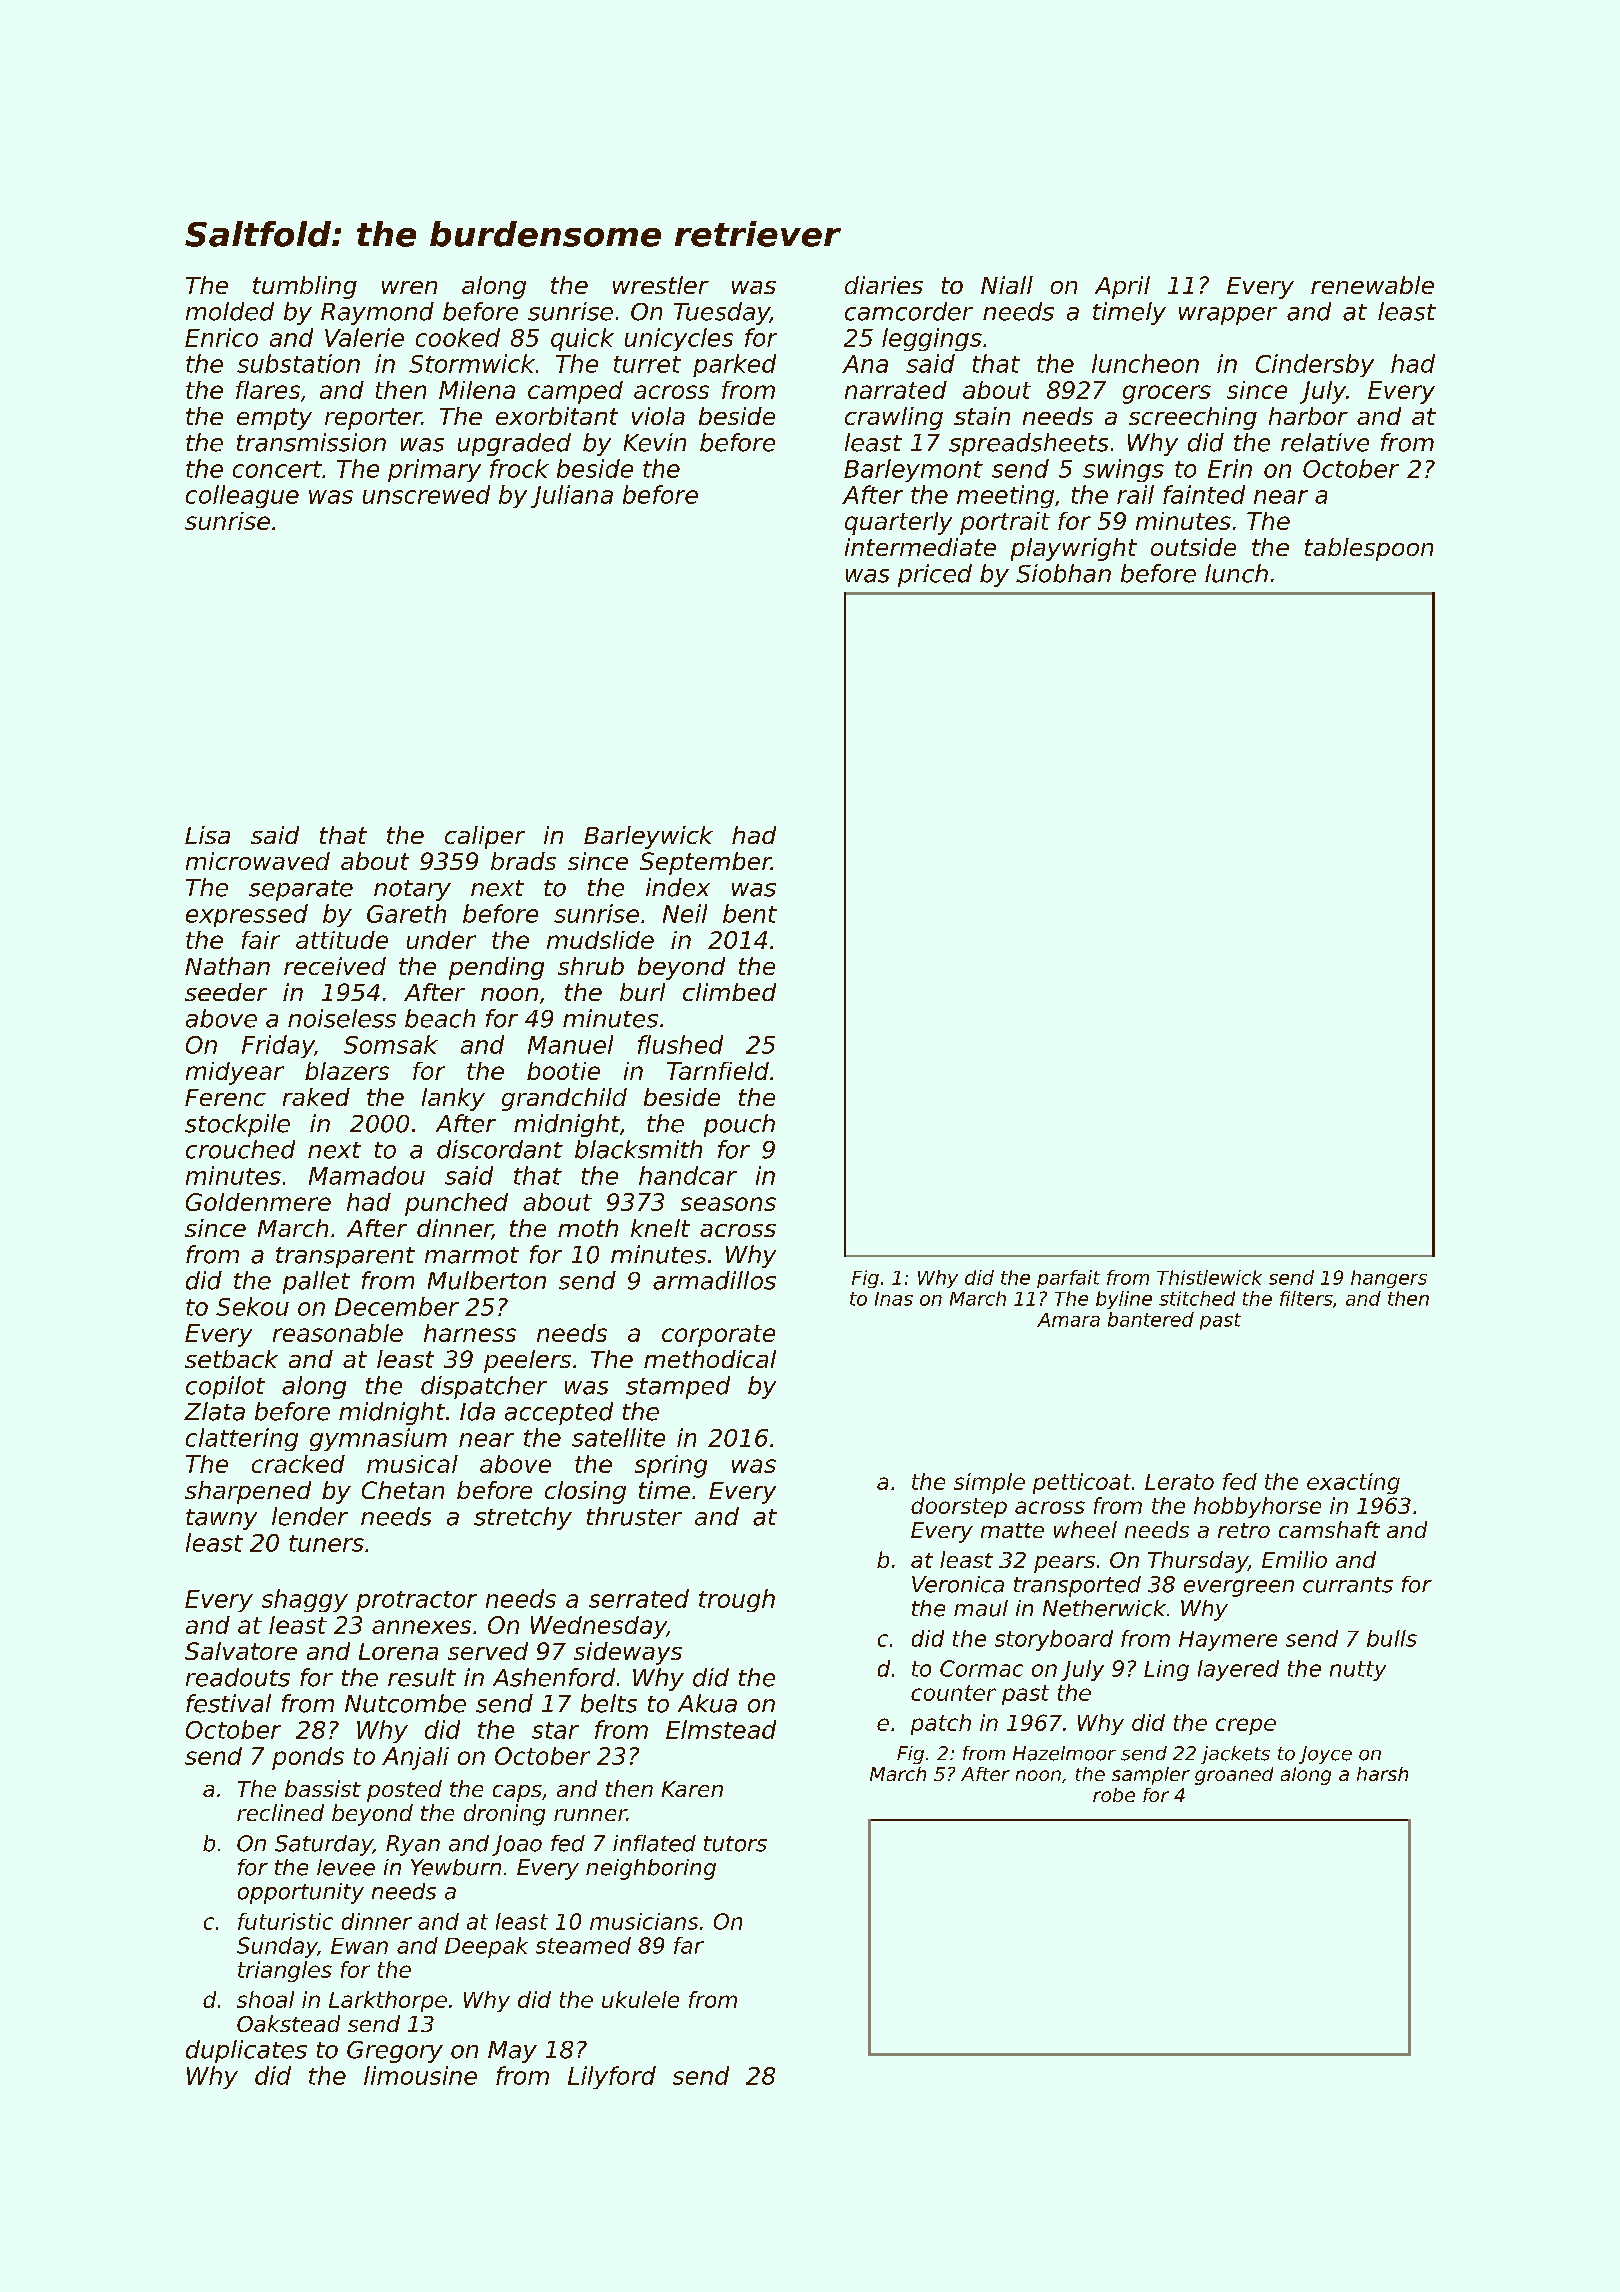 This screenshot has height=2292, width=1620. What do you see at coordinates (207, 835) in the screenshot?
I see `Lisa` at bounding box center [207, 835].
